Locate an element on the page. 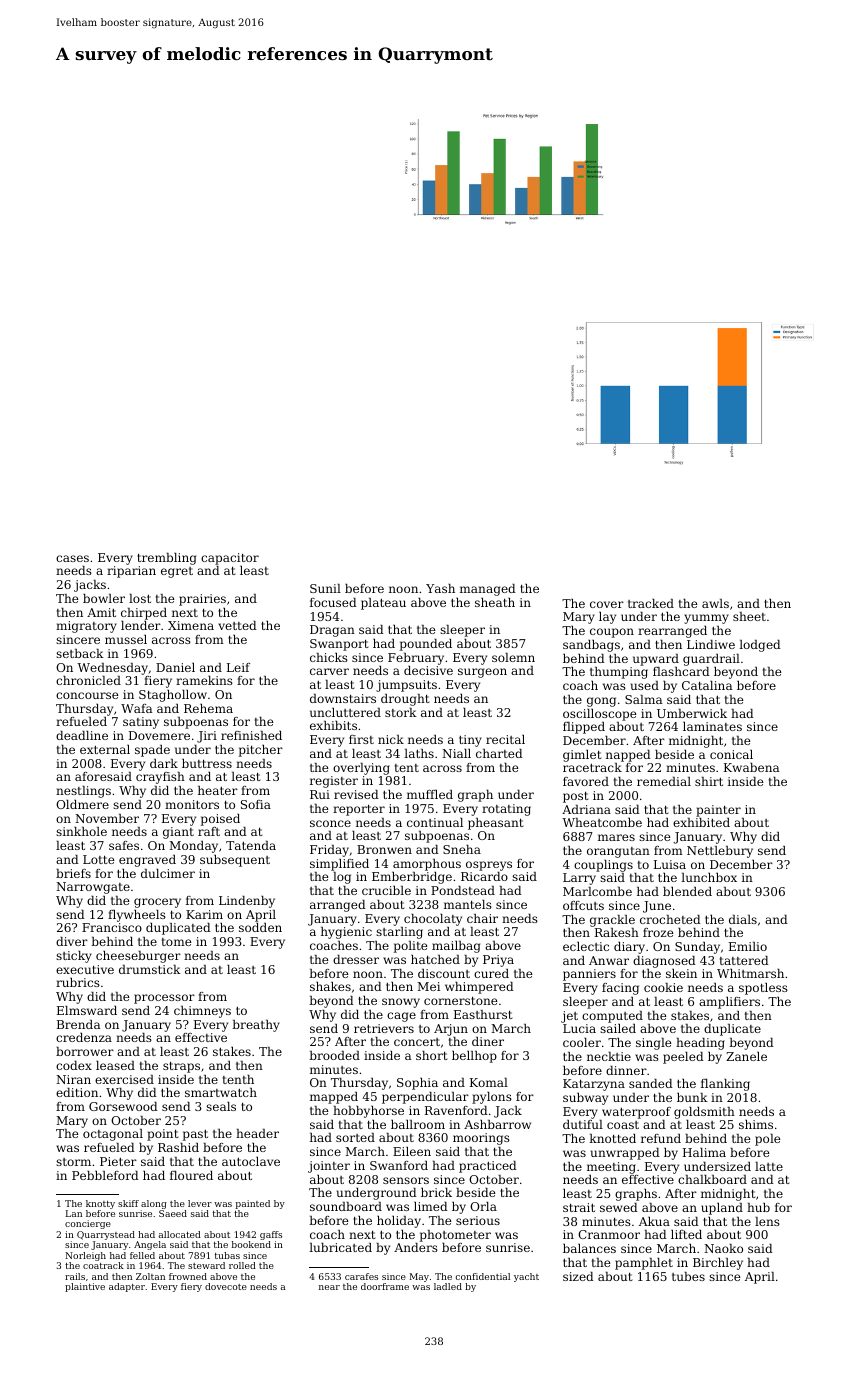 The image size is (849, 1400). pheasant is located at coordinates (495, 824).
